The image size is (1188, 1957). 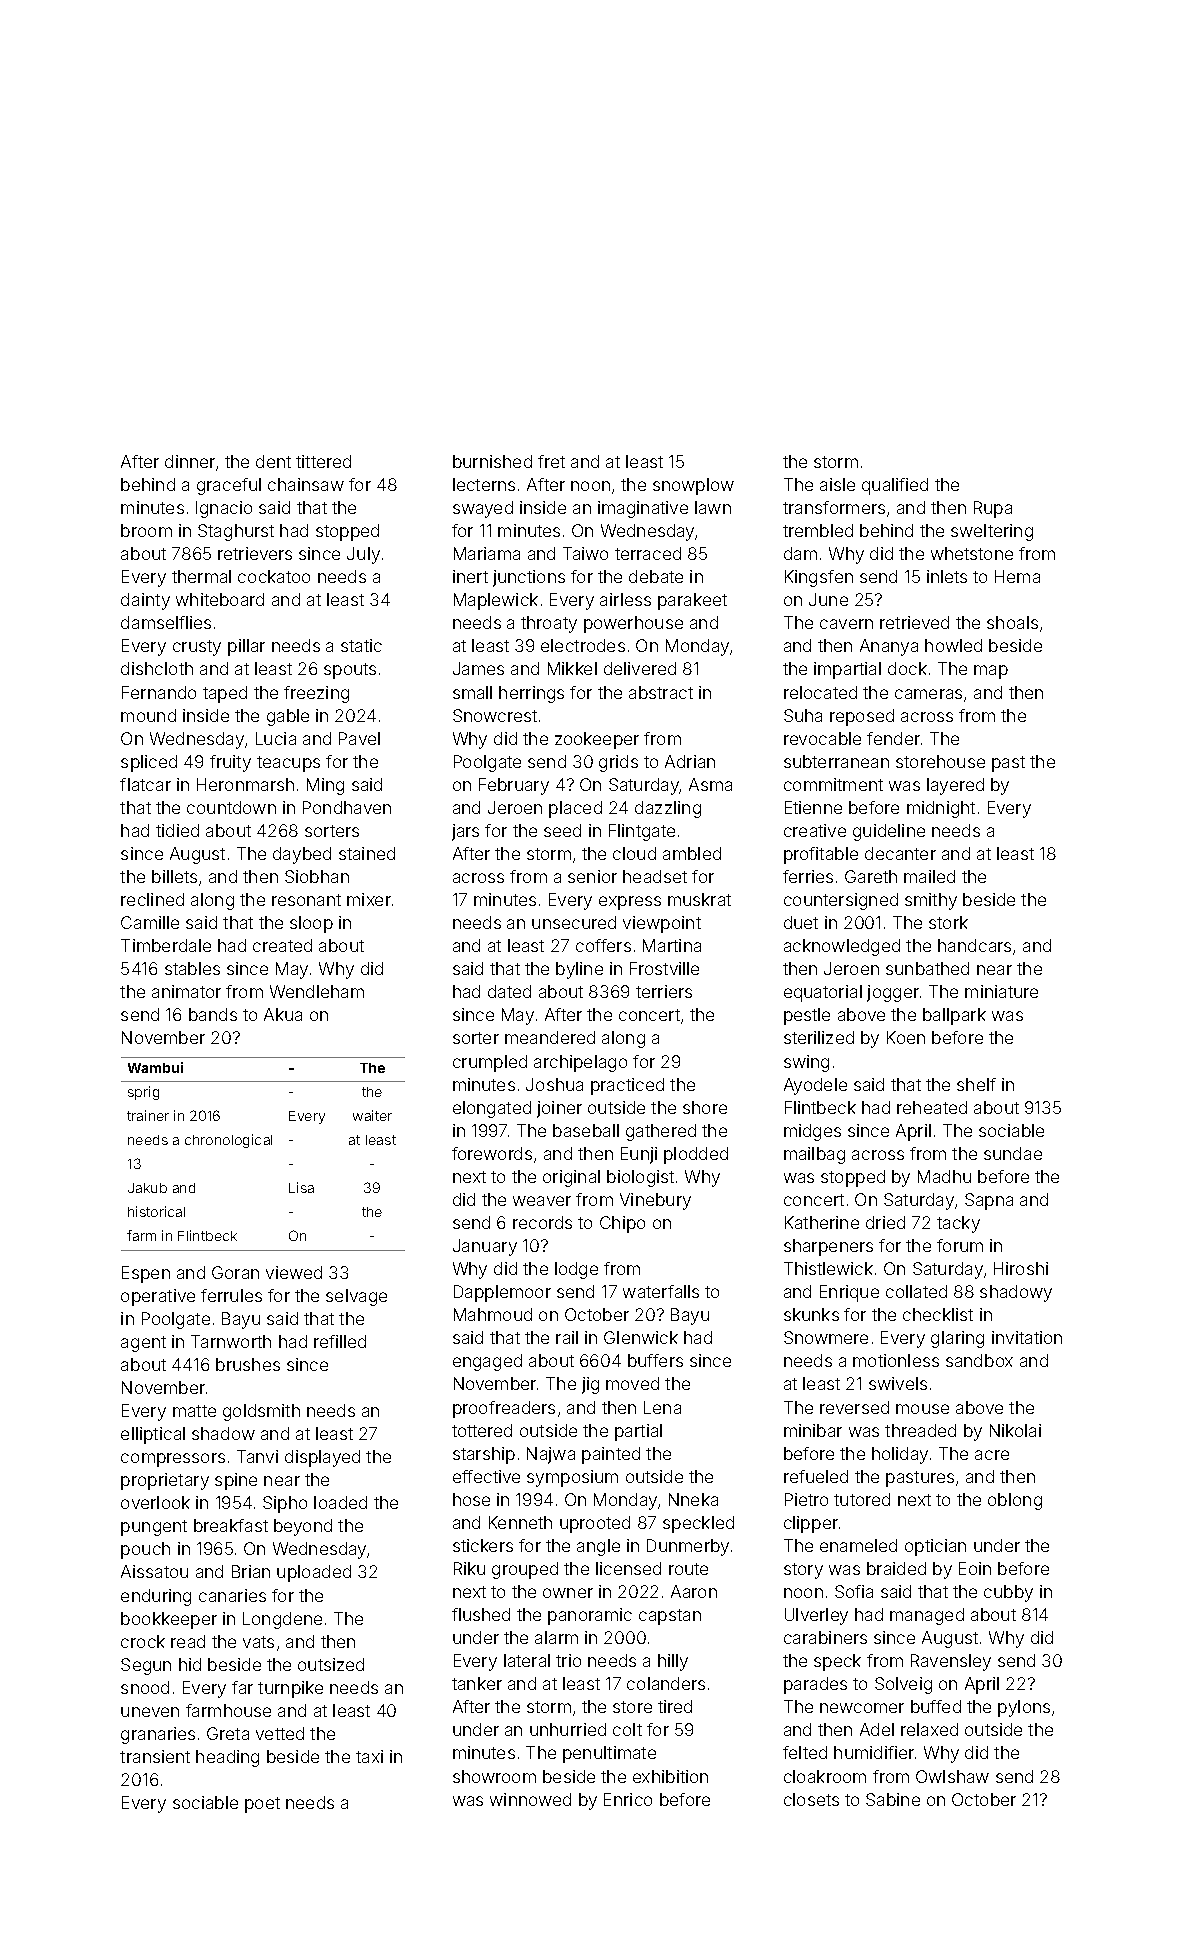 I want to click on Lena, so click(x=662, y=1407).
